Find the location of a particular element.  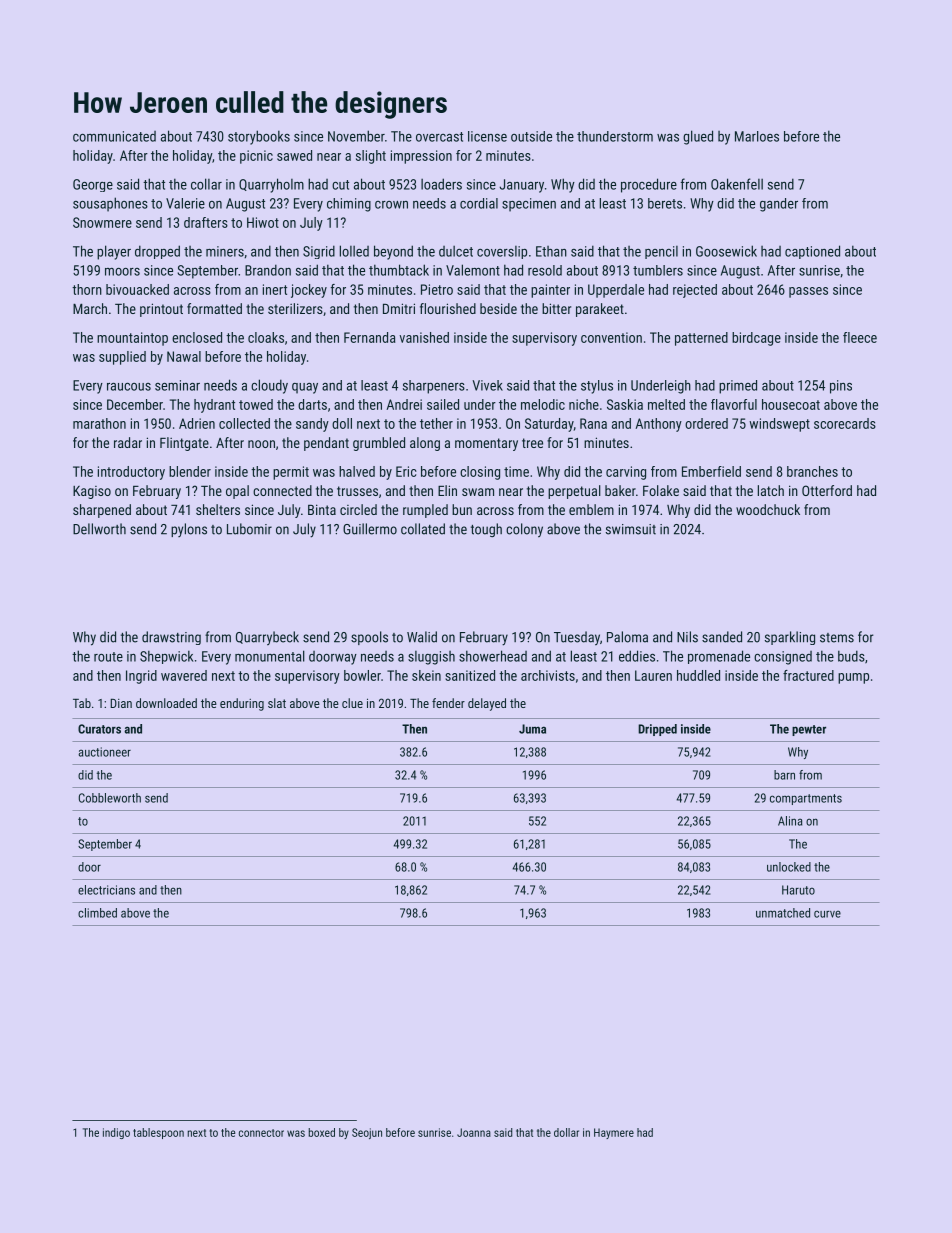

November is located at coordinates (356, 136).
